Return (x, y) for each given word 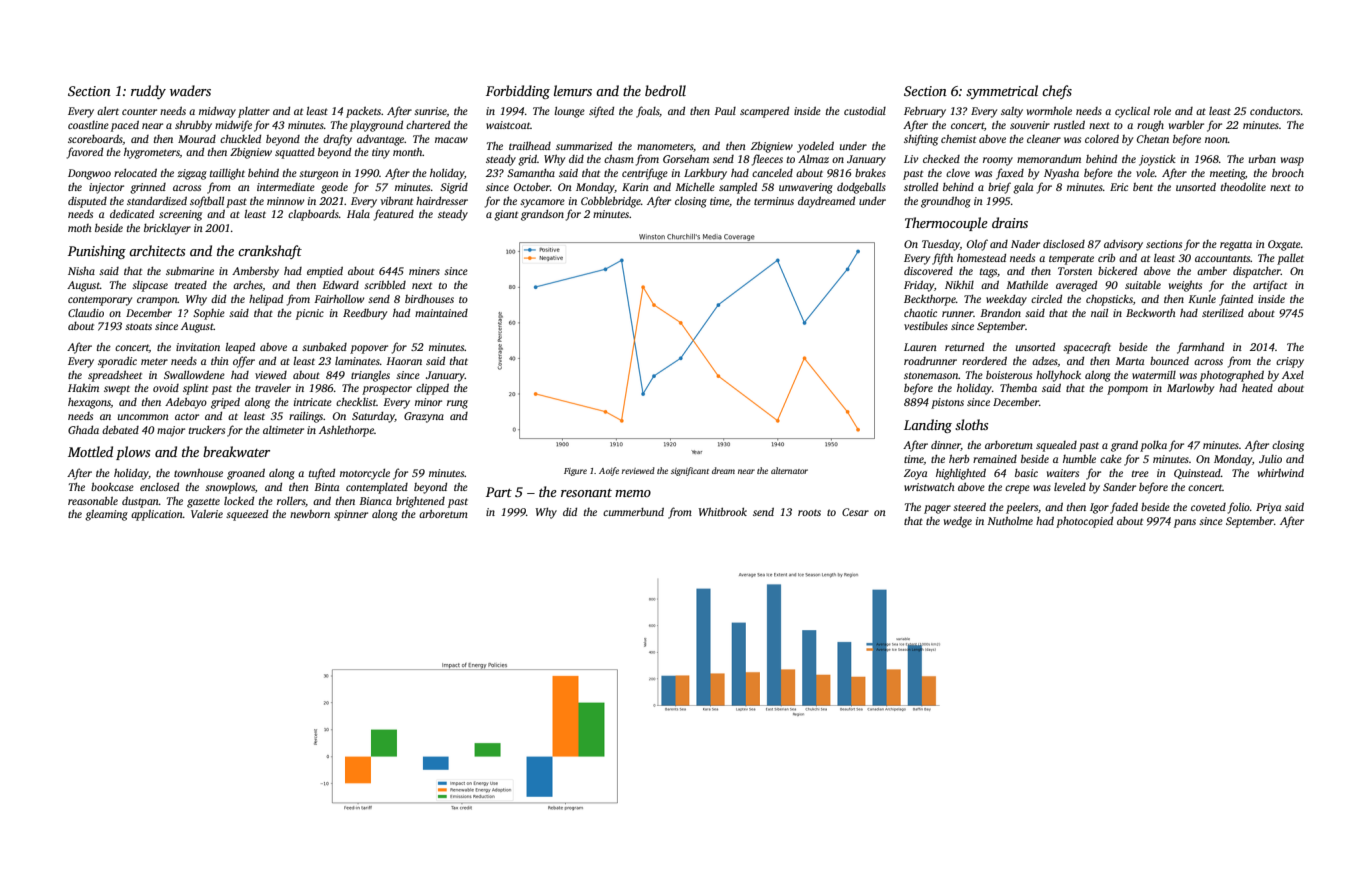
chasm (619, 158)
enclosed (159, 486)
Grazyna (424, 417)
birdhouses (429, 298)
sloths (972, 424)
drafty (337, 140)
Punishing (97, 252)
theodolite (1243, 187)
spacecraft (1087, 348)
